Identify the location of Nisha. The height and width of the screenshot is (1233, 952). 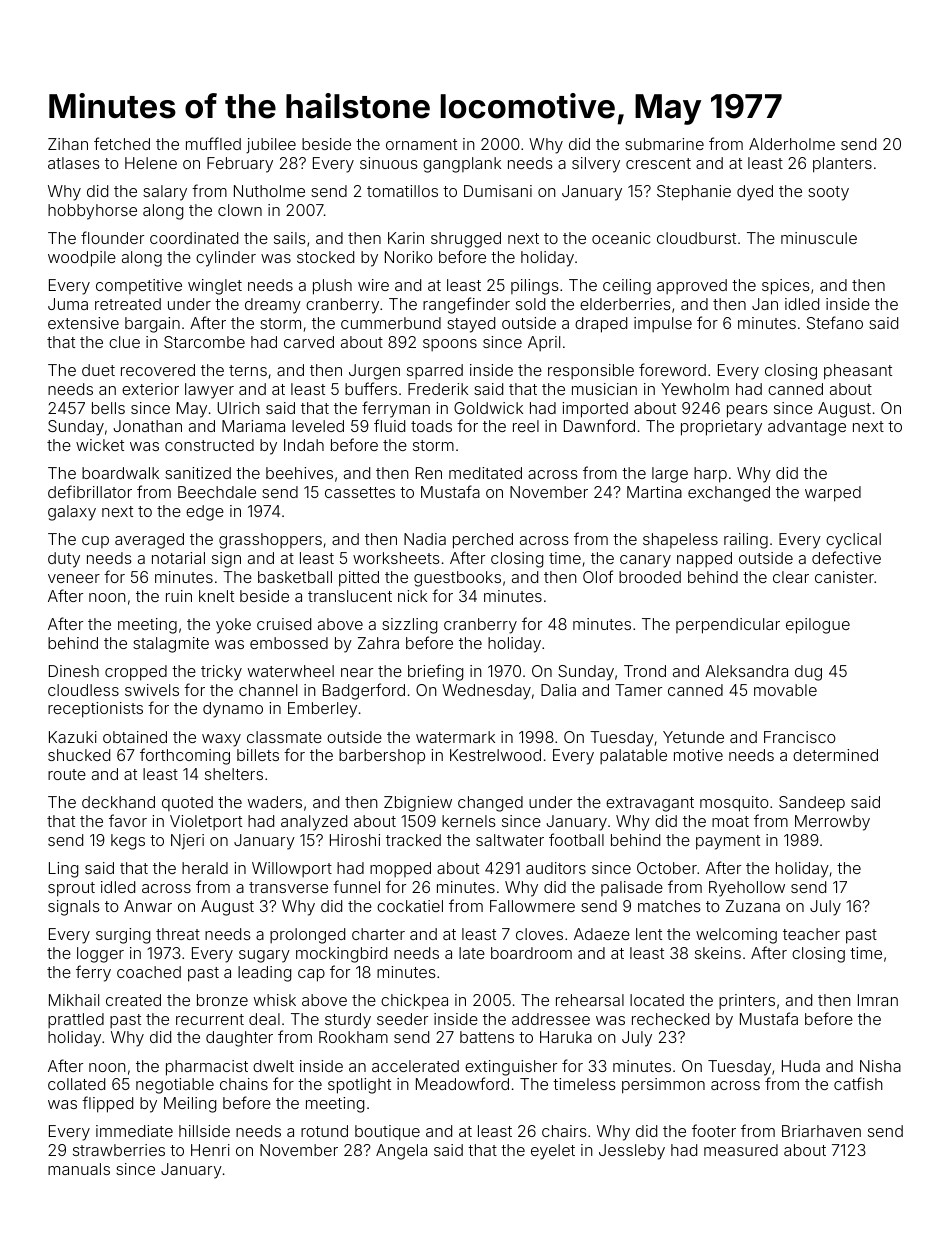
(880, 1066).
